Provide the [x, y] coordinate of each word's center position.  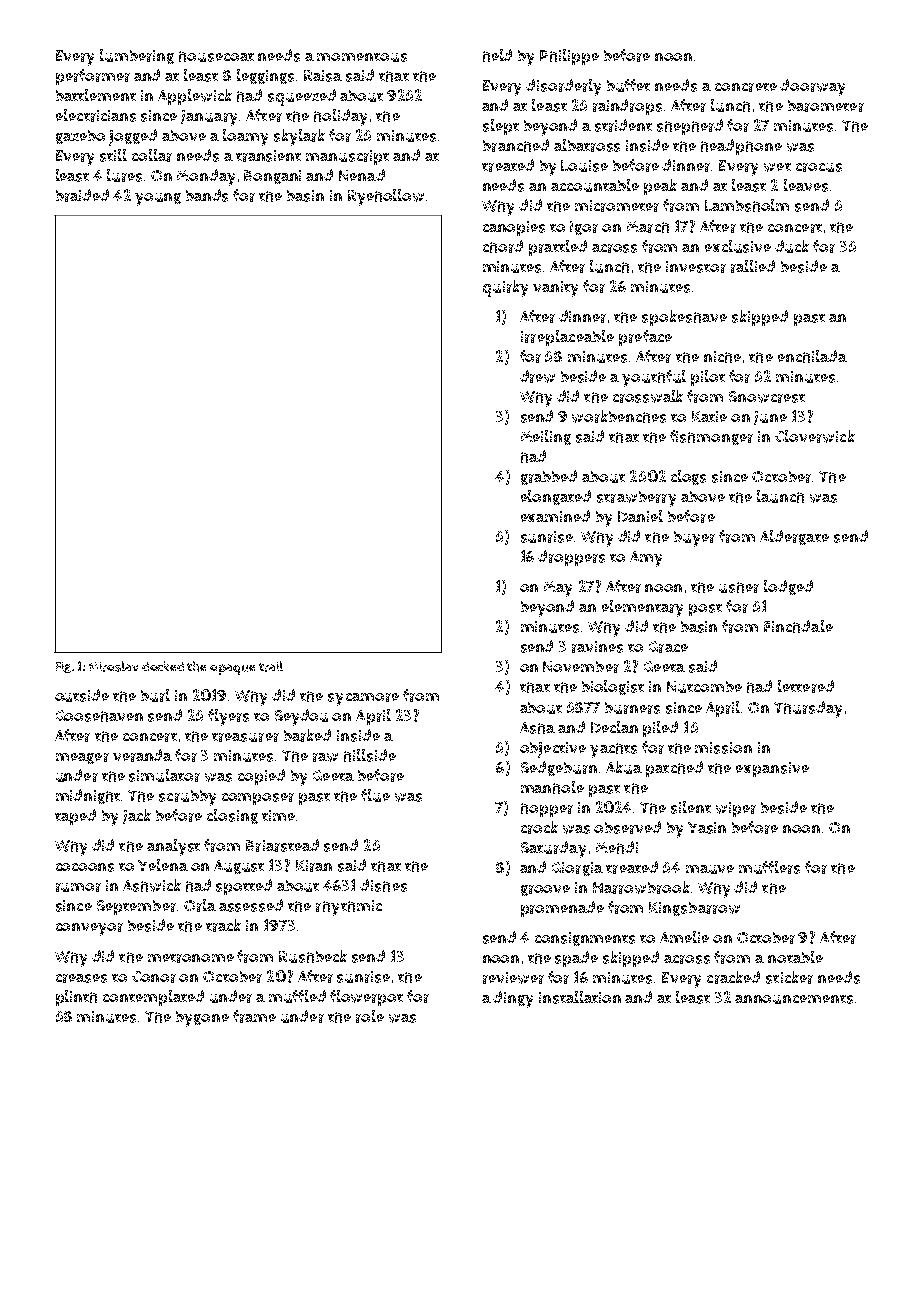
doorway [812, 87]
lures [124, 175]
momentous [362, 57]
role [370, 1016]
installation [580, 997]
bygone [202, 1019]
